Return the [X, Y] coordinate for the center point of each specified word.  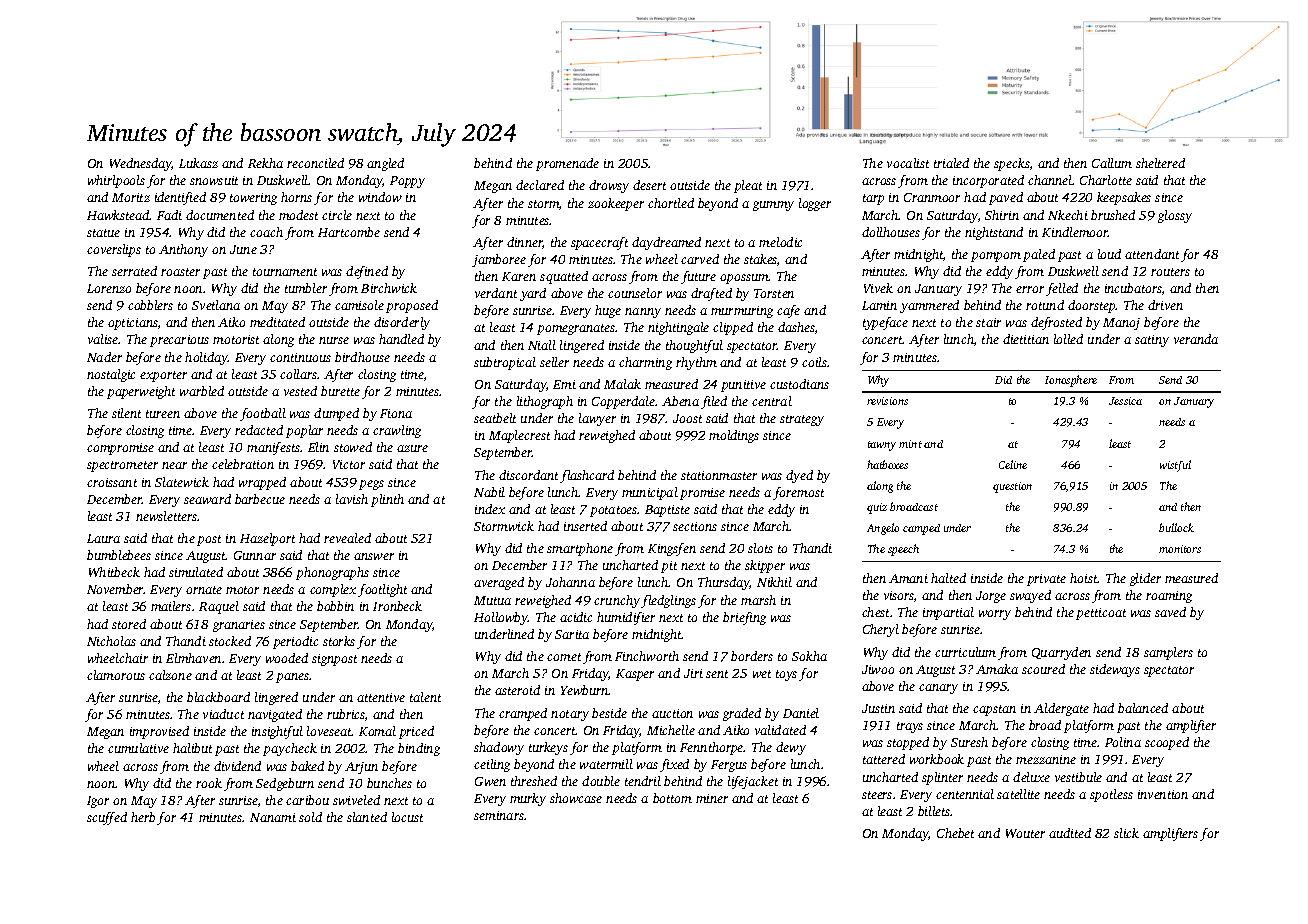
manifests [273, 448]
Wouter [1025, 833]
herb [143, 817]
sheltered [1160, 163]
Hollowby [501, 618]
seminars [499, 815]
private [1046, 580]
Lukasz [198, 163]
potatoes [614, 511]
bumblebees [119, 555]
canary [938, 689]
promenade [567, 164]
